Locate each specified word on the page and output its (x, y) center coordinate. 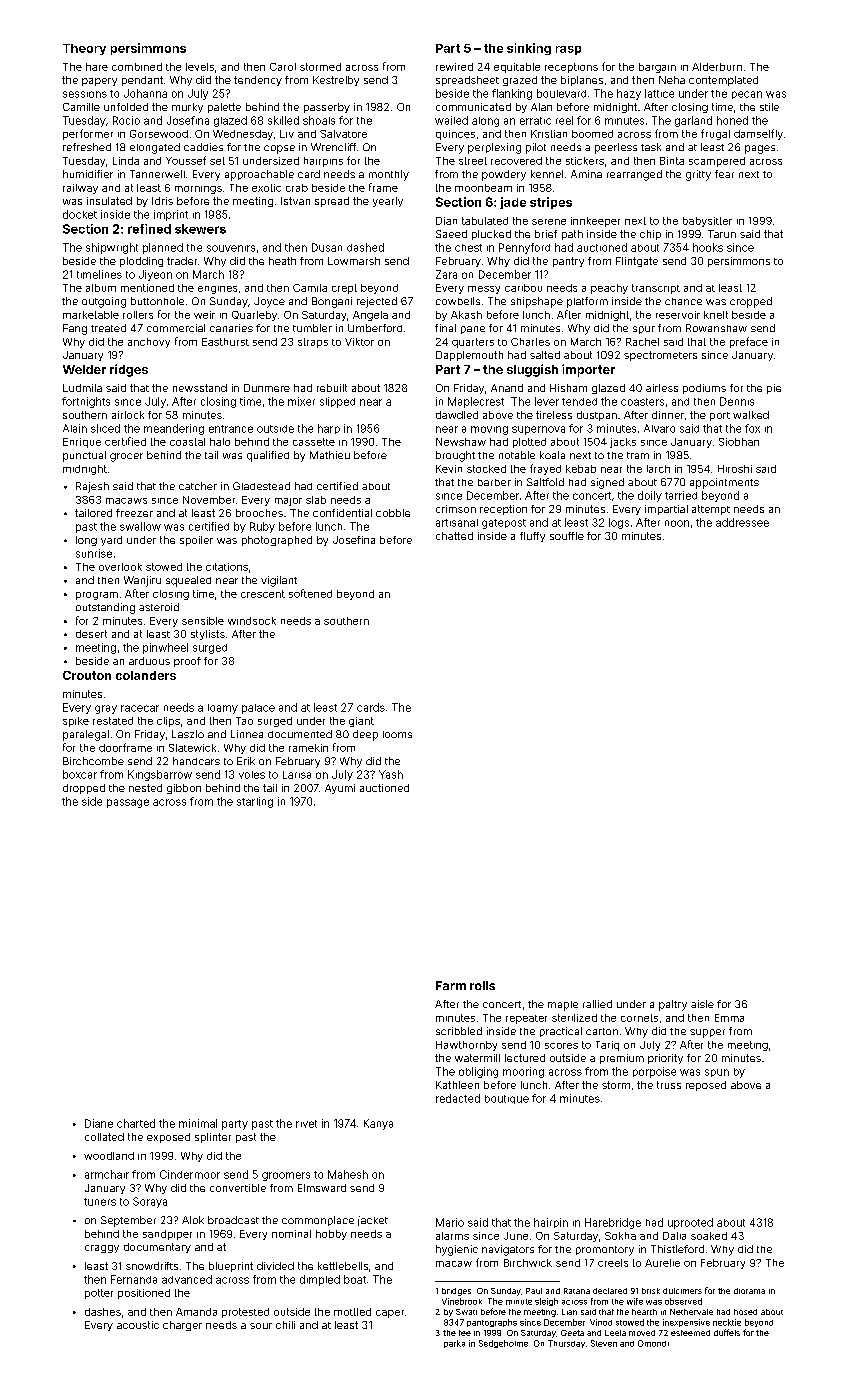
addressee (742, 522)
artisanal (457, 523)
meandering (174, 429)
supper (707, 1033)
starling (255, 802)
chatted (454, 536)
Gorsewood (159, 134)
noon (677, 523)
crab (297, 188)
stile (769, 107)
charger (182, 1326)
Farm (451, 985)
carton (602, 1031)
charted (136, 1123)
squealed (188, 581)
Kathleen (457, 1085)
